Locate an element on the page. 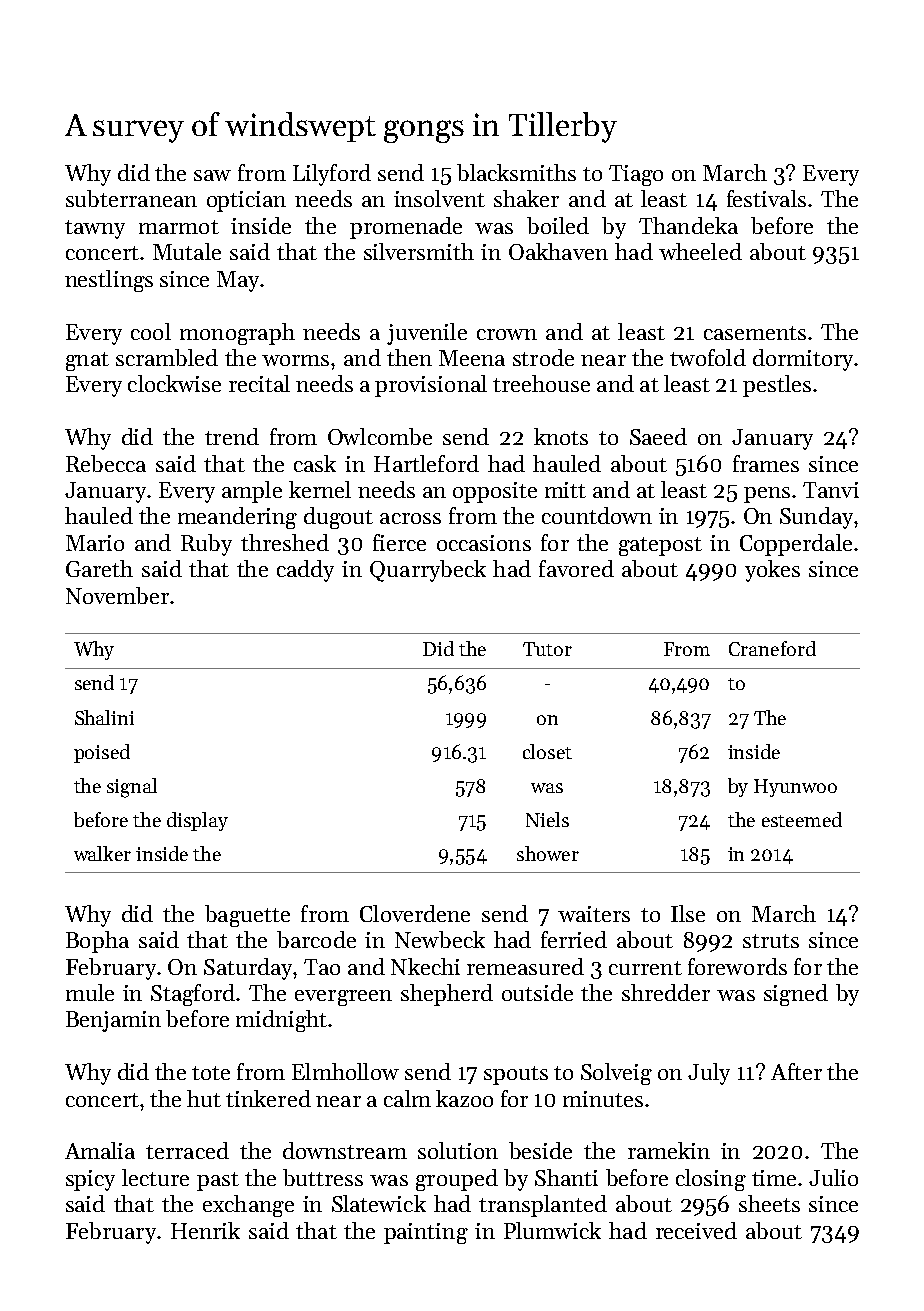  May is located at coordinates (238, 281).
